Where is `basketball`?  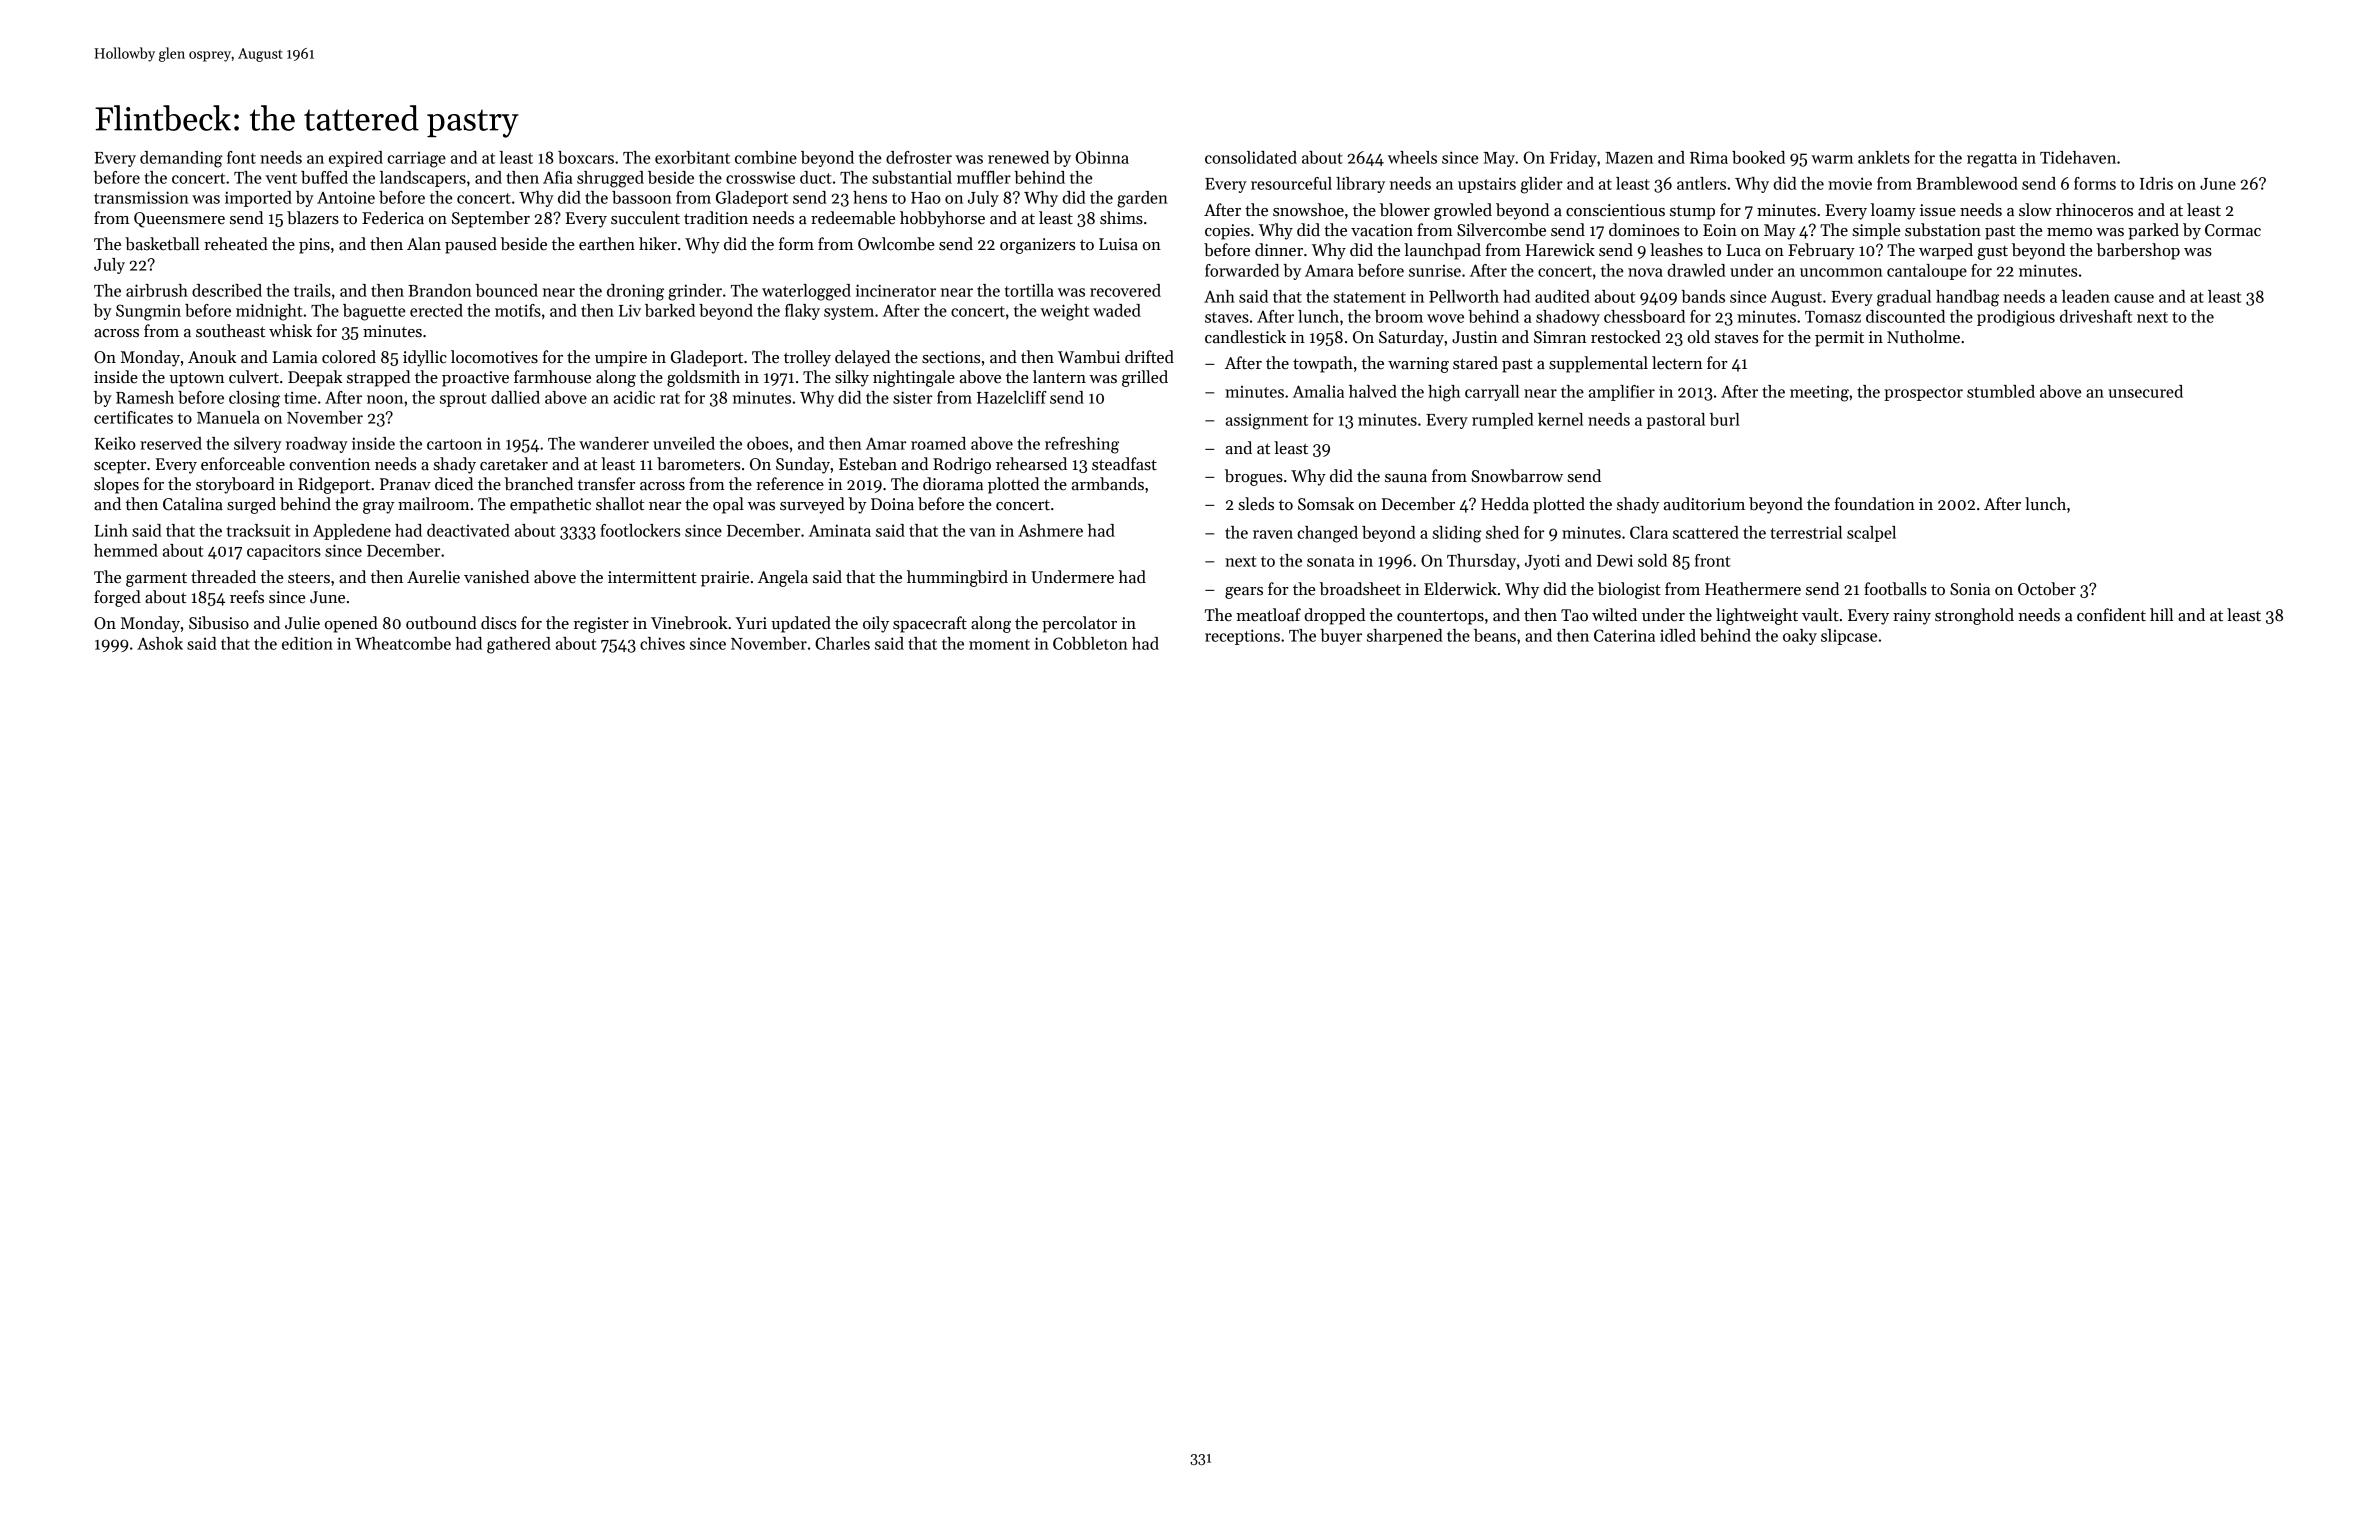 basketball is located at coordinates (162, 244).
